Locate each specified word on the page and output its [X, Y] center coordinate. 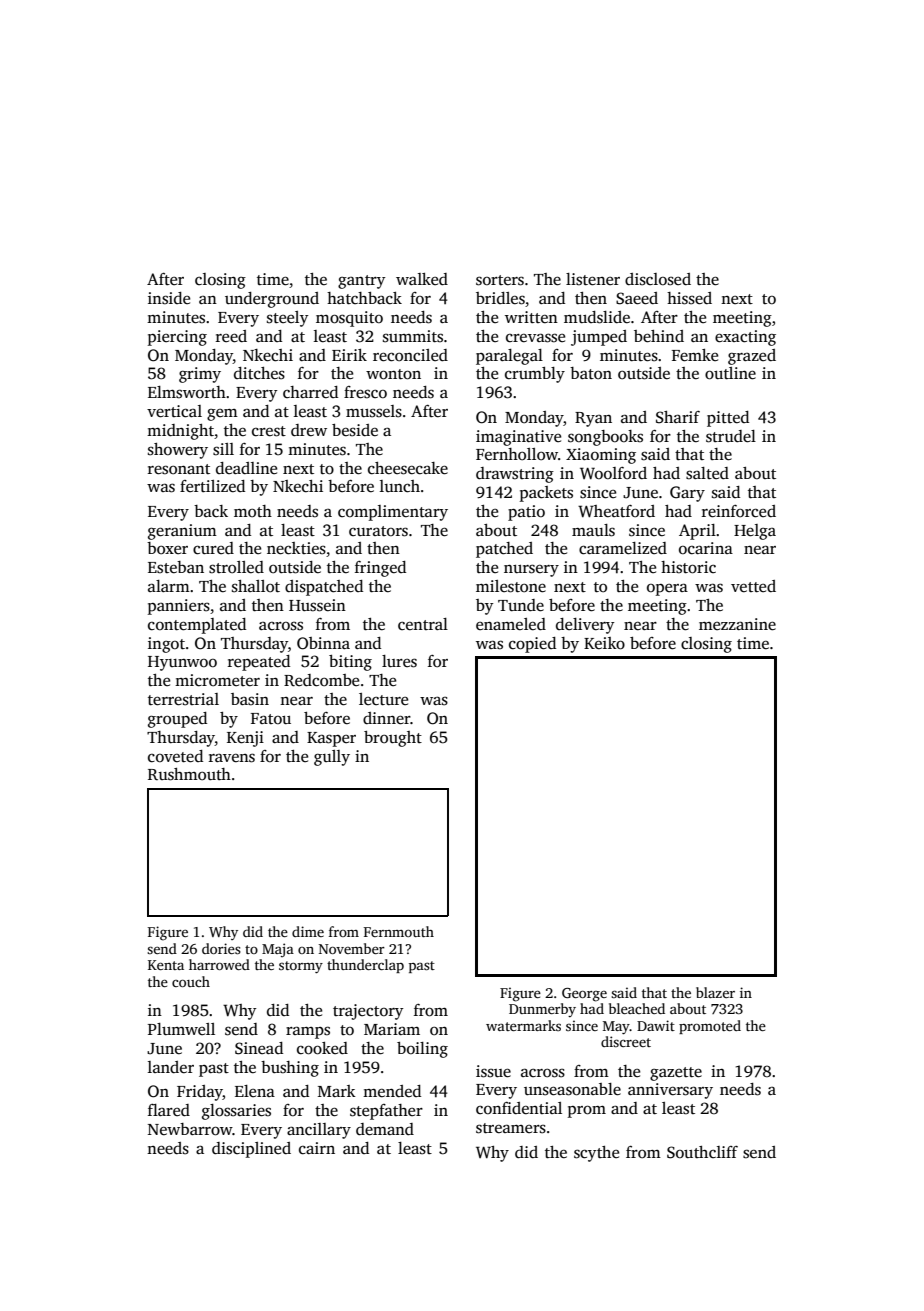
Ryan [593, 419]
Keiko [604, 643]
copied [532, 645]
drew [309, 430]
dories [221, 948]
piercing [177, 338]
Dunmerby [542, 1010]
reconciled [410, 355]
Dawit [656, 1025]
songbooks [605, 438]
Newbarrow [190, 1129]
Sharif [678, 417]
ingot [166, 645]
